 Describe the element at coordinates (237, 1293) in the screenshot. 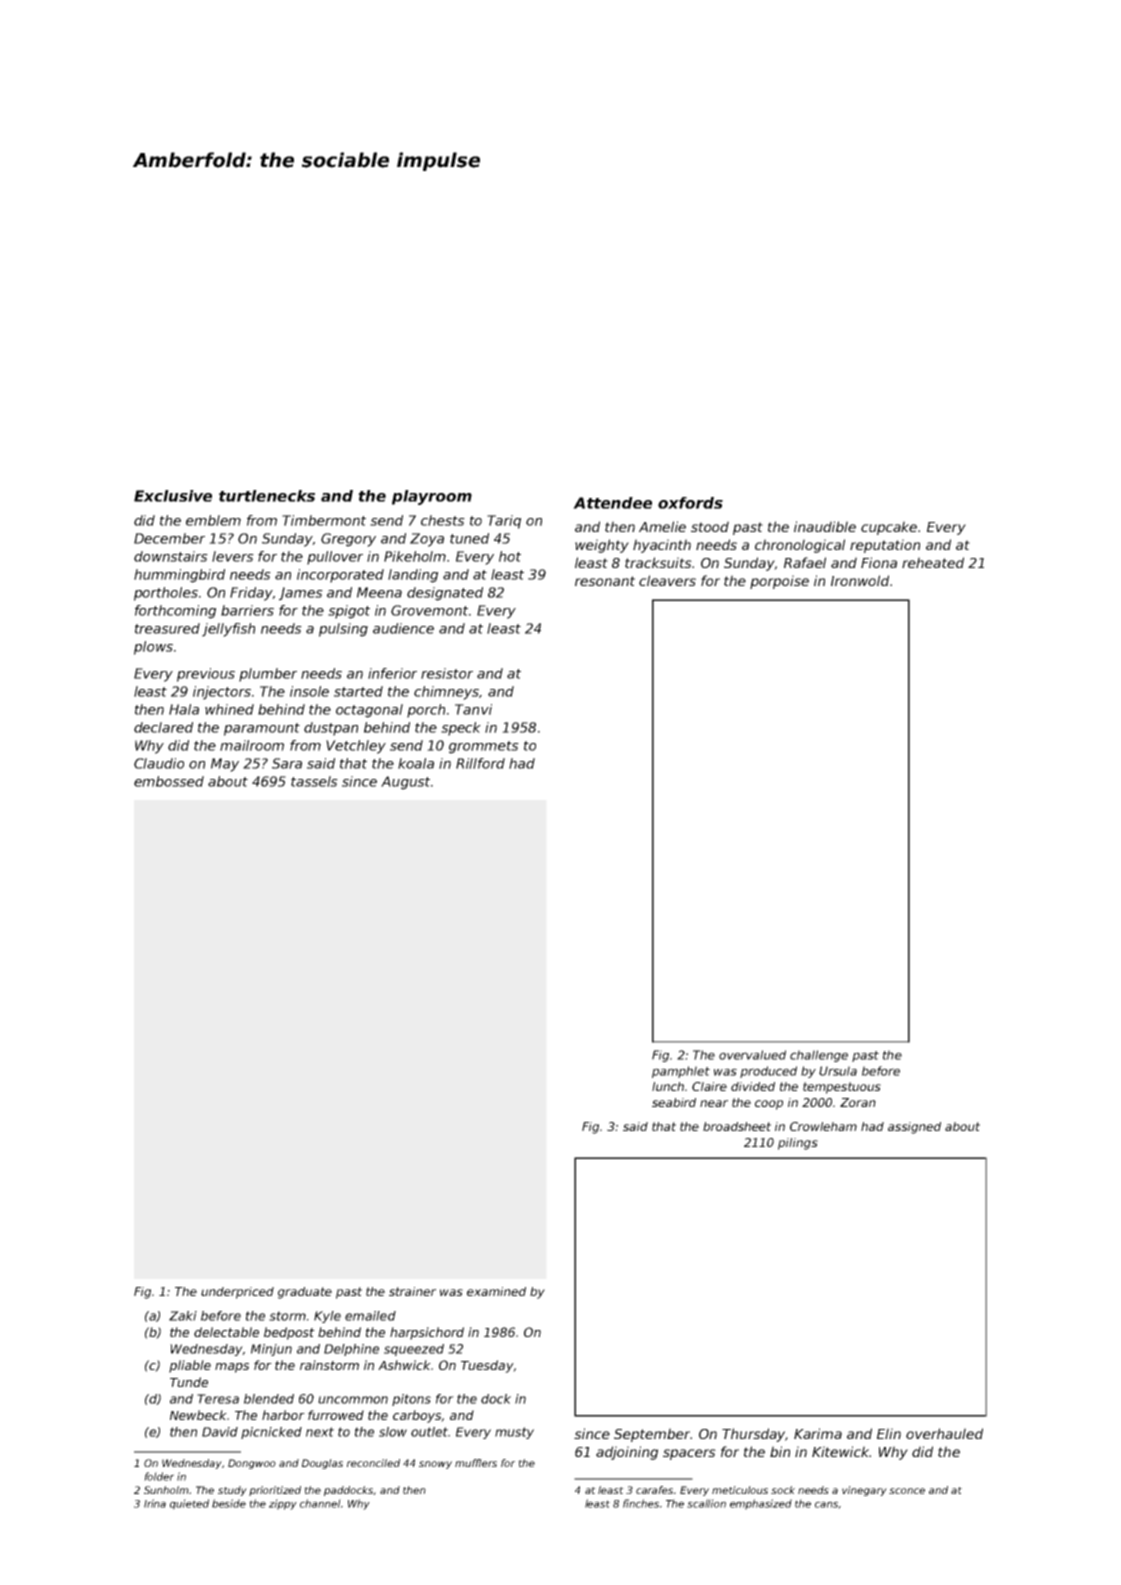

I see `underpriced` at that location.
